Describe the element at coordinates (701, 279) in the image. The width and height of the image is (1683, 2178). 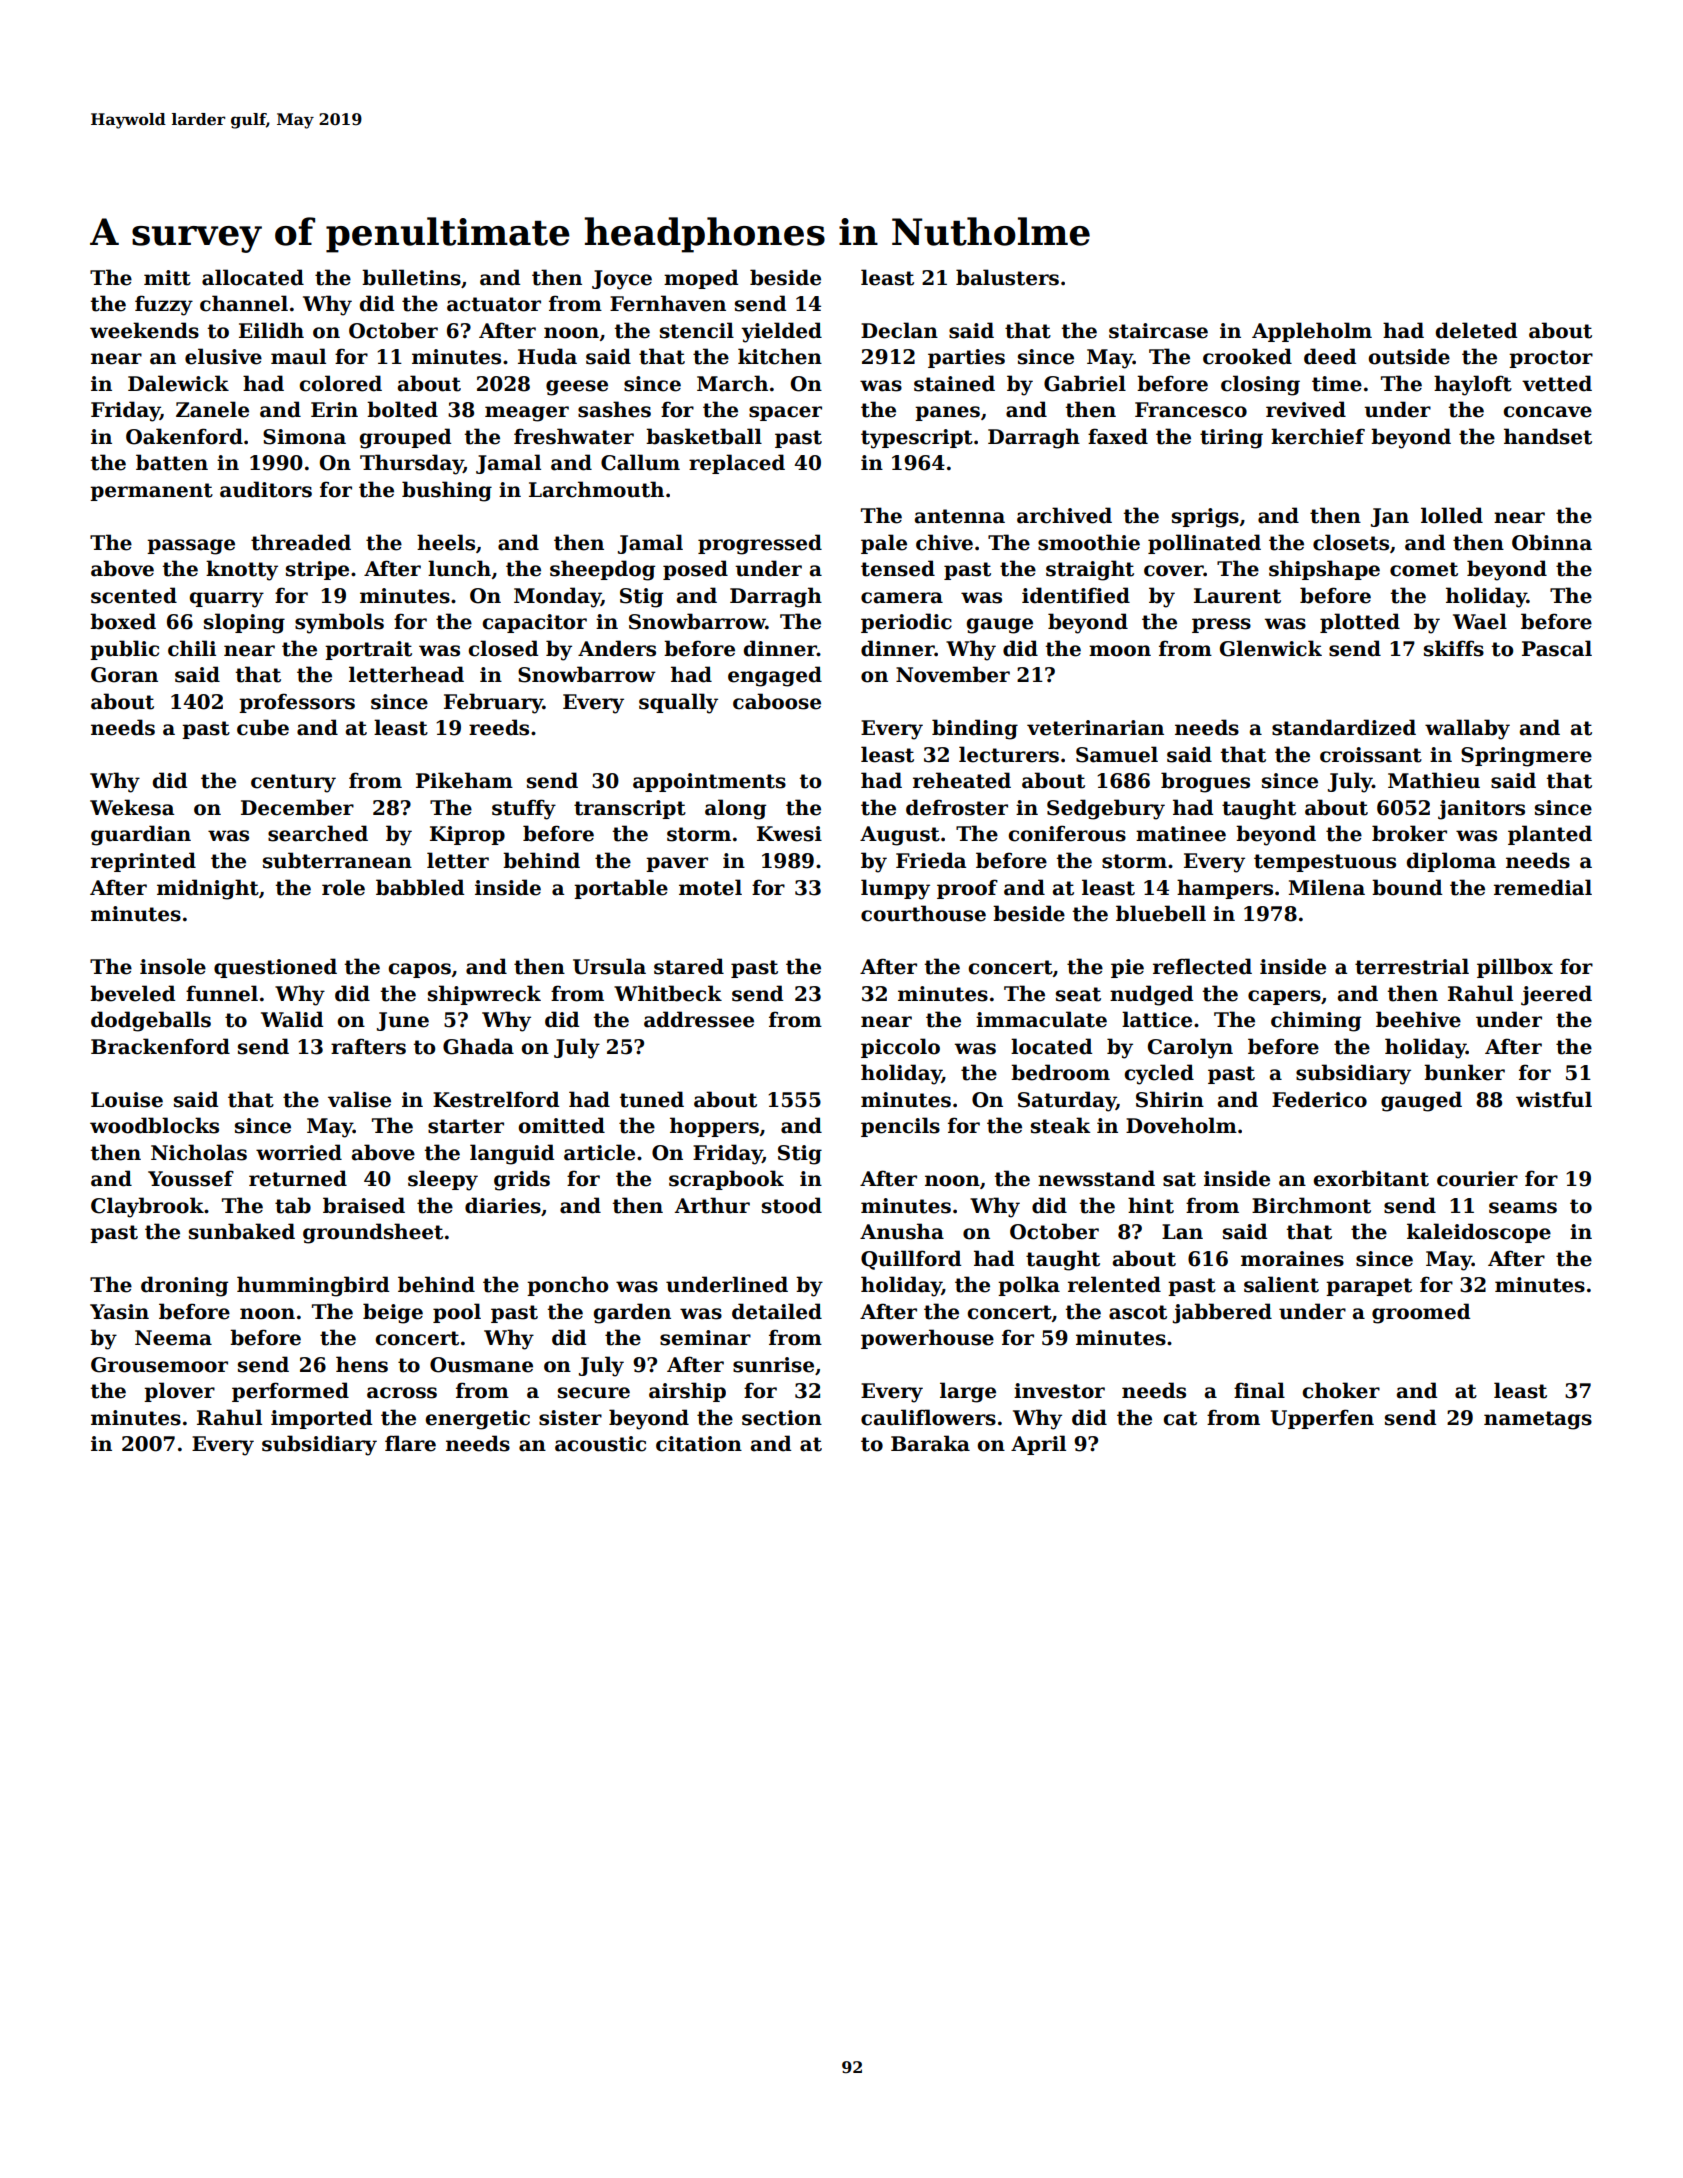
I see `moped` at that location.
